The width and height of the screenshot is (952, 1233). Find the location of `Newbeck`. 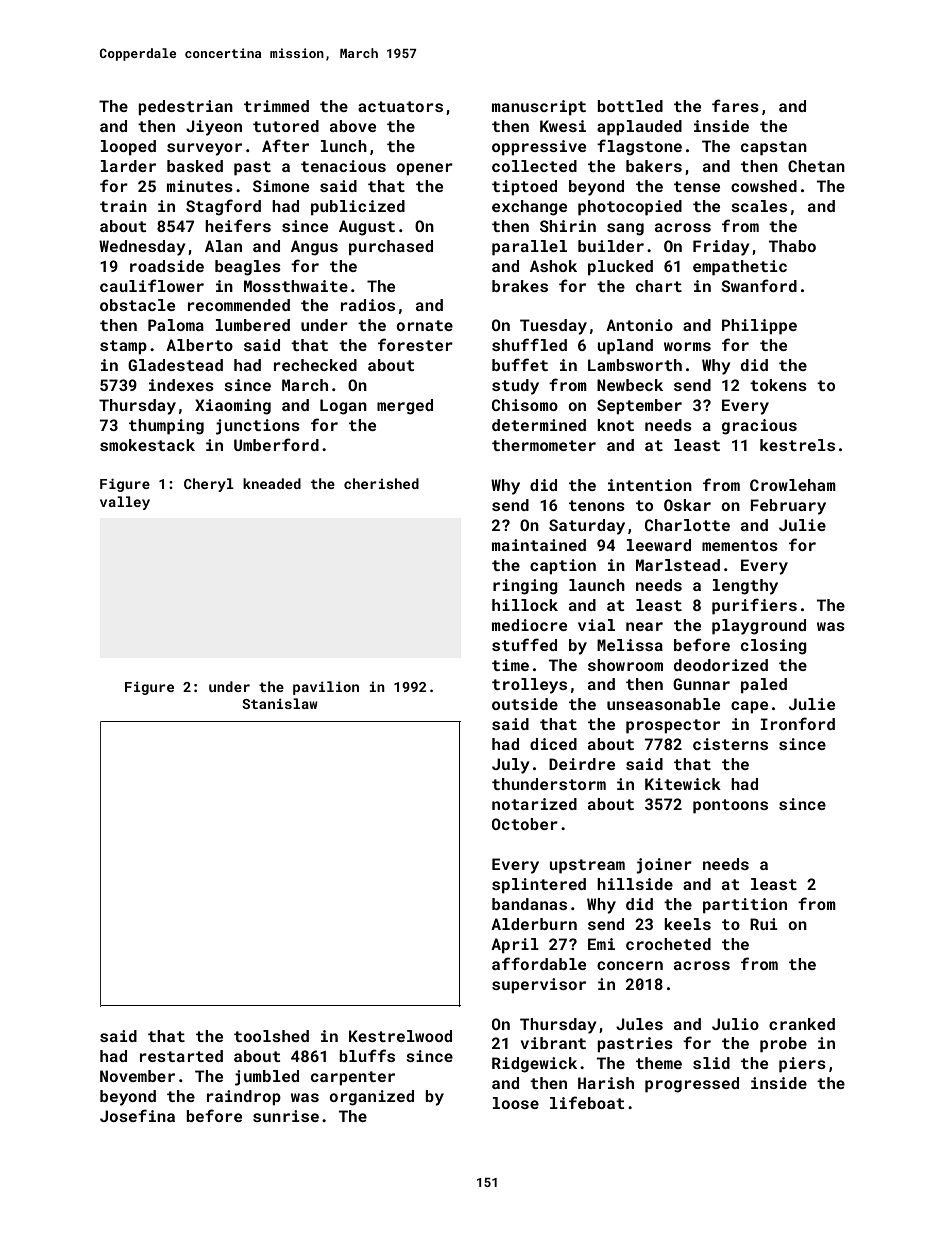

Newbeck is located at coordinates (630, 385).
